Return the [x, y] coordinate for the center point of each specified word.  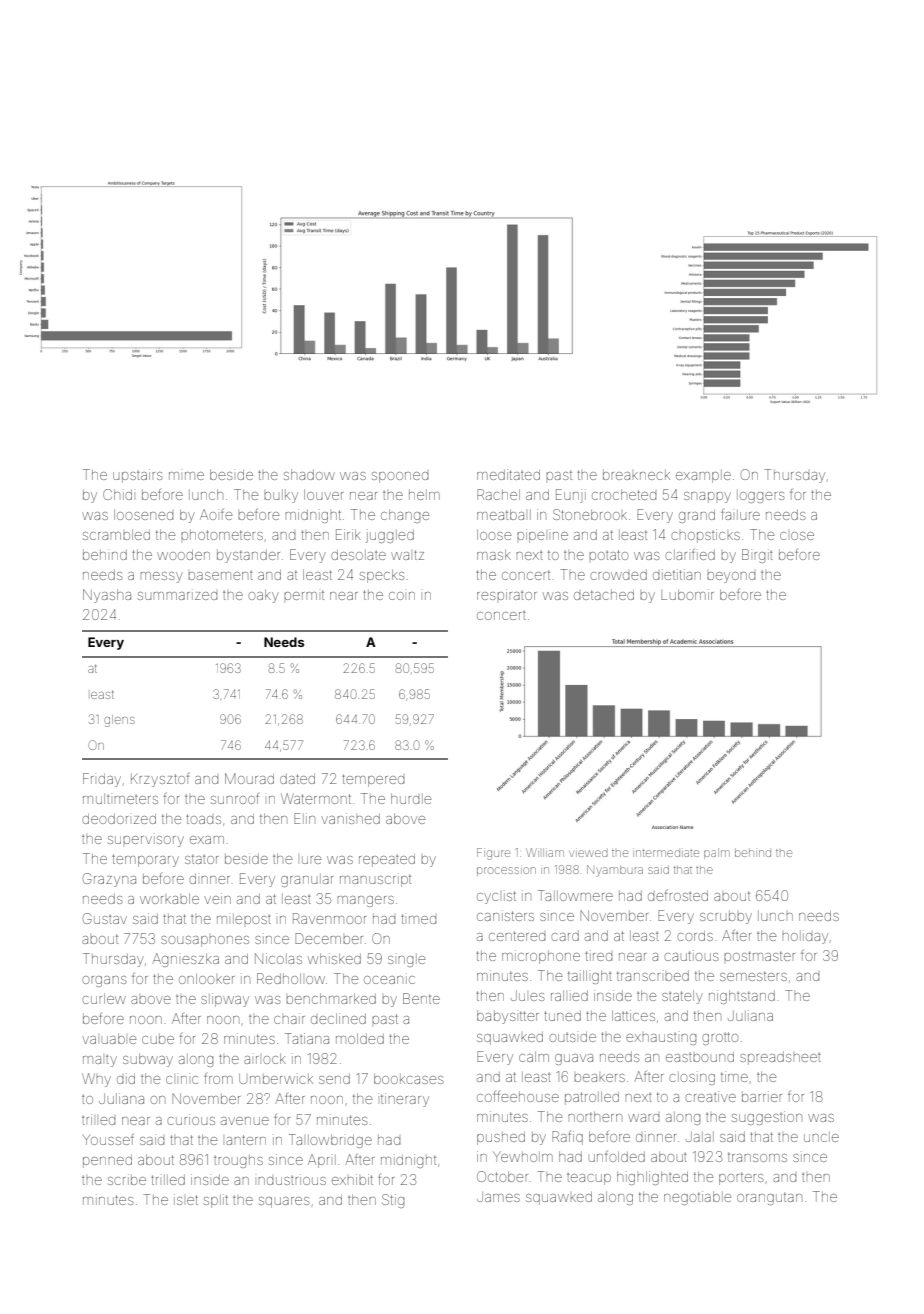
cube [158, 1039]
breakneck [636, 475]
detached [604, 595]
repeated [387, 860]
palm [717, 854]
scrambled [116, 534]
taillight [590, 977]
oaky [263, 596]
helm [424, 495]
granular [307, 880]
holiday [805, 937]
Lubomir [687, 594]
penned [107, 1161]
